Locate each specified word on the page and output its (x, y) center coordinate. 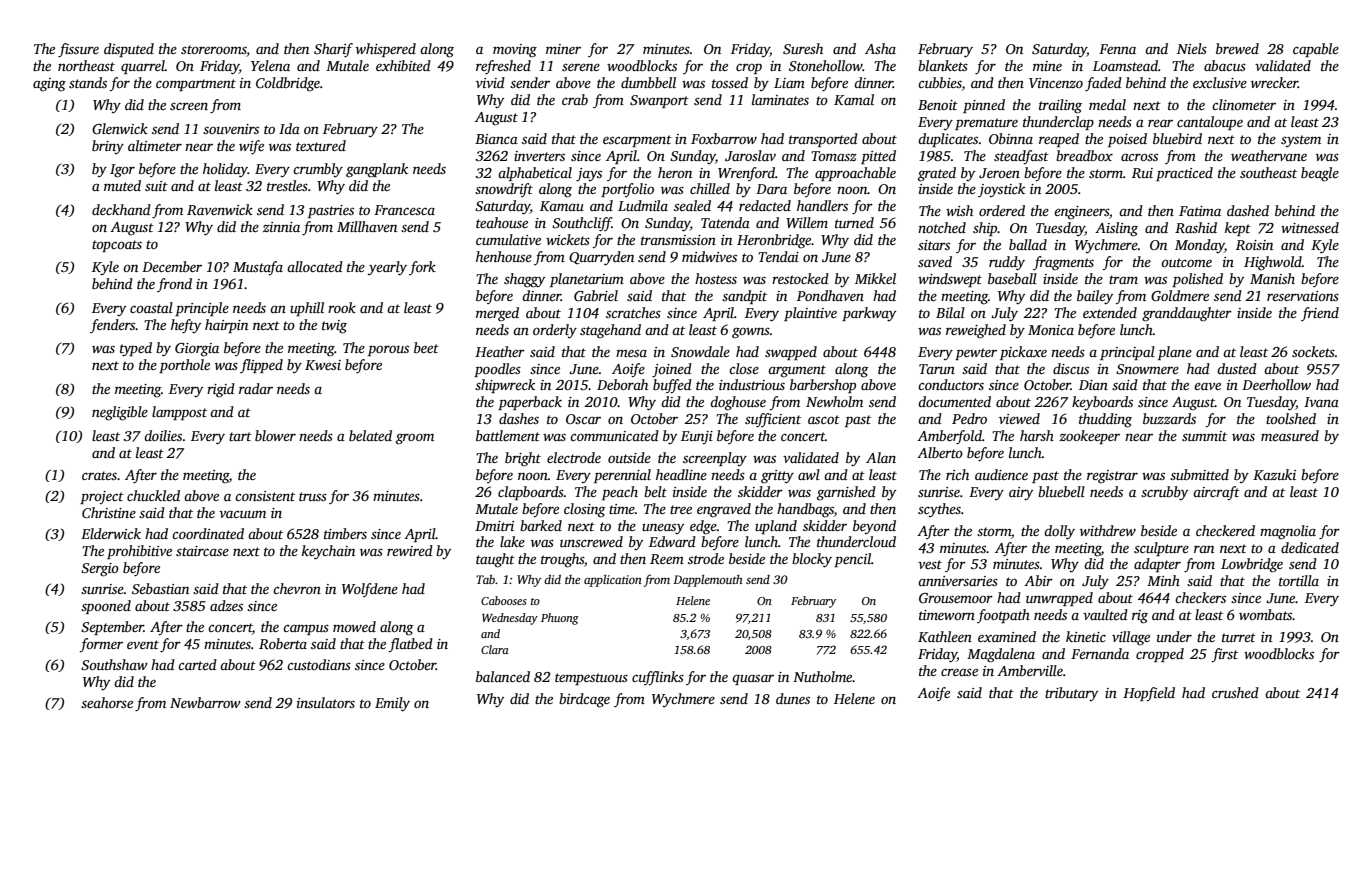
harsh (1037, 435)
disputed (129, 50)
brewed (1237, 48)
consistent (265, 496)
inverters (539, 156)
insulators (326, 702)
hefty (186, 326)
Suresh (803, 48)
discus (1071, 368)
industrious (752, 384)
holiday (225, 170)
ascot (824, 419)
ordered (1002, 210)
